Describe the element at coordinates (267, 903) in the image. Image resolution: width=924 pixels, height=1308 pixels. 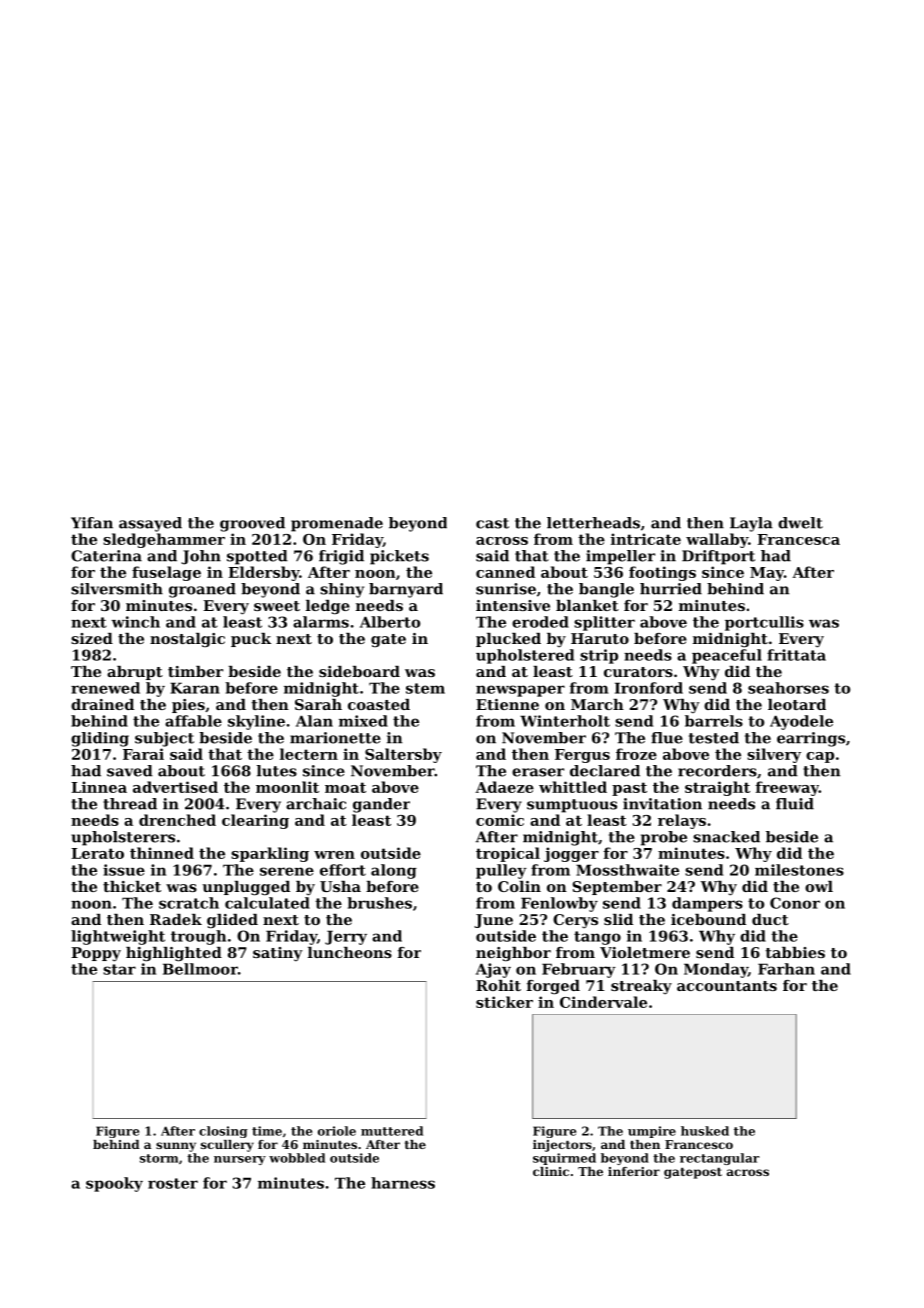
I see `calculated` at that location.
